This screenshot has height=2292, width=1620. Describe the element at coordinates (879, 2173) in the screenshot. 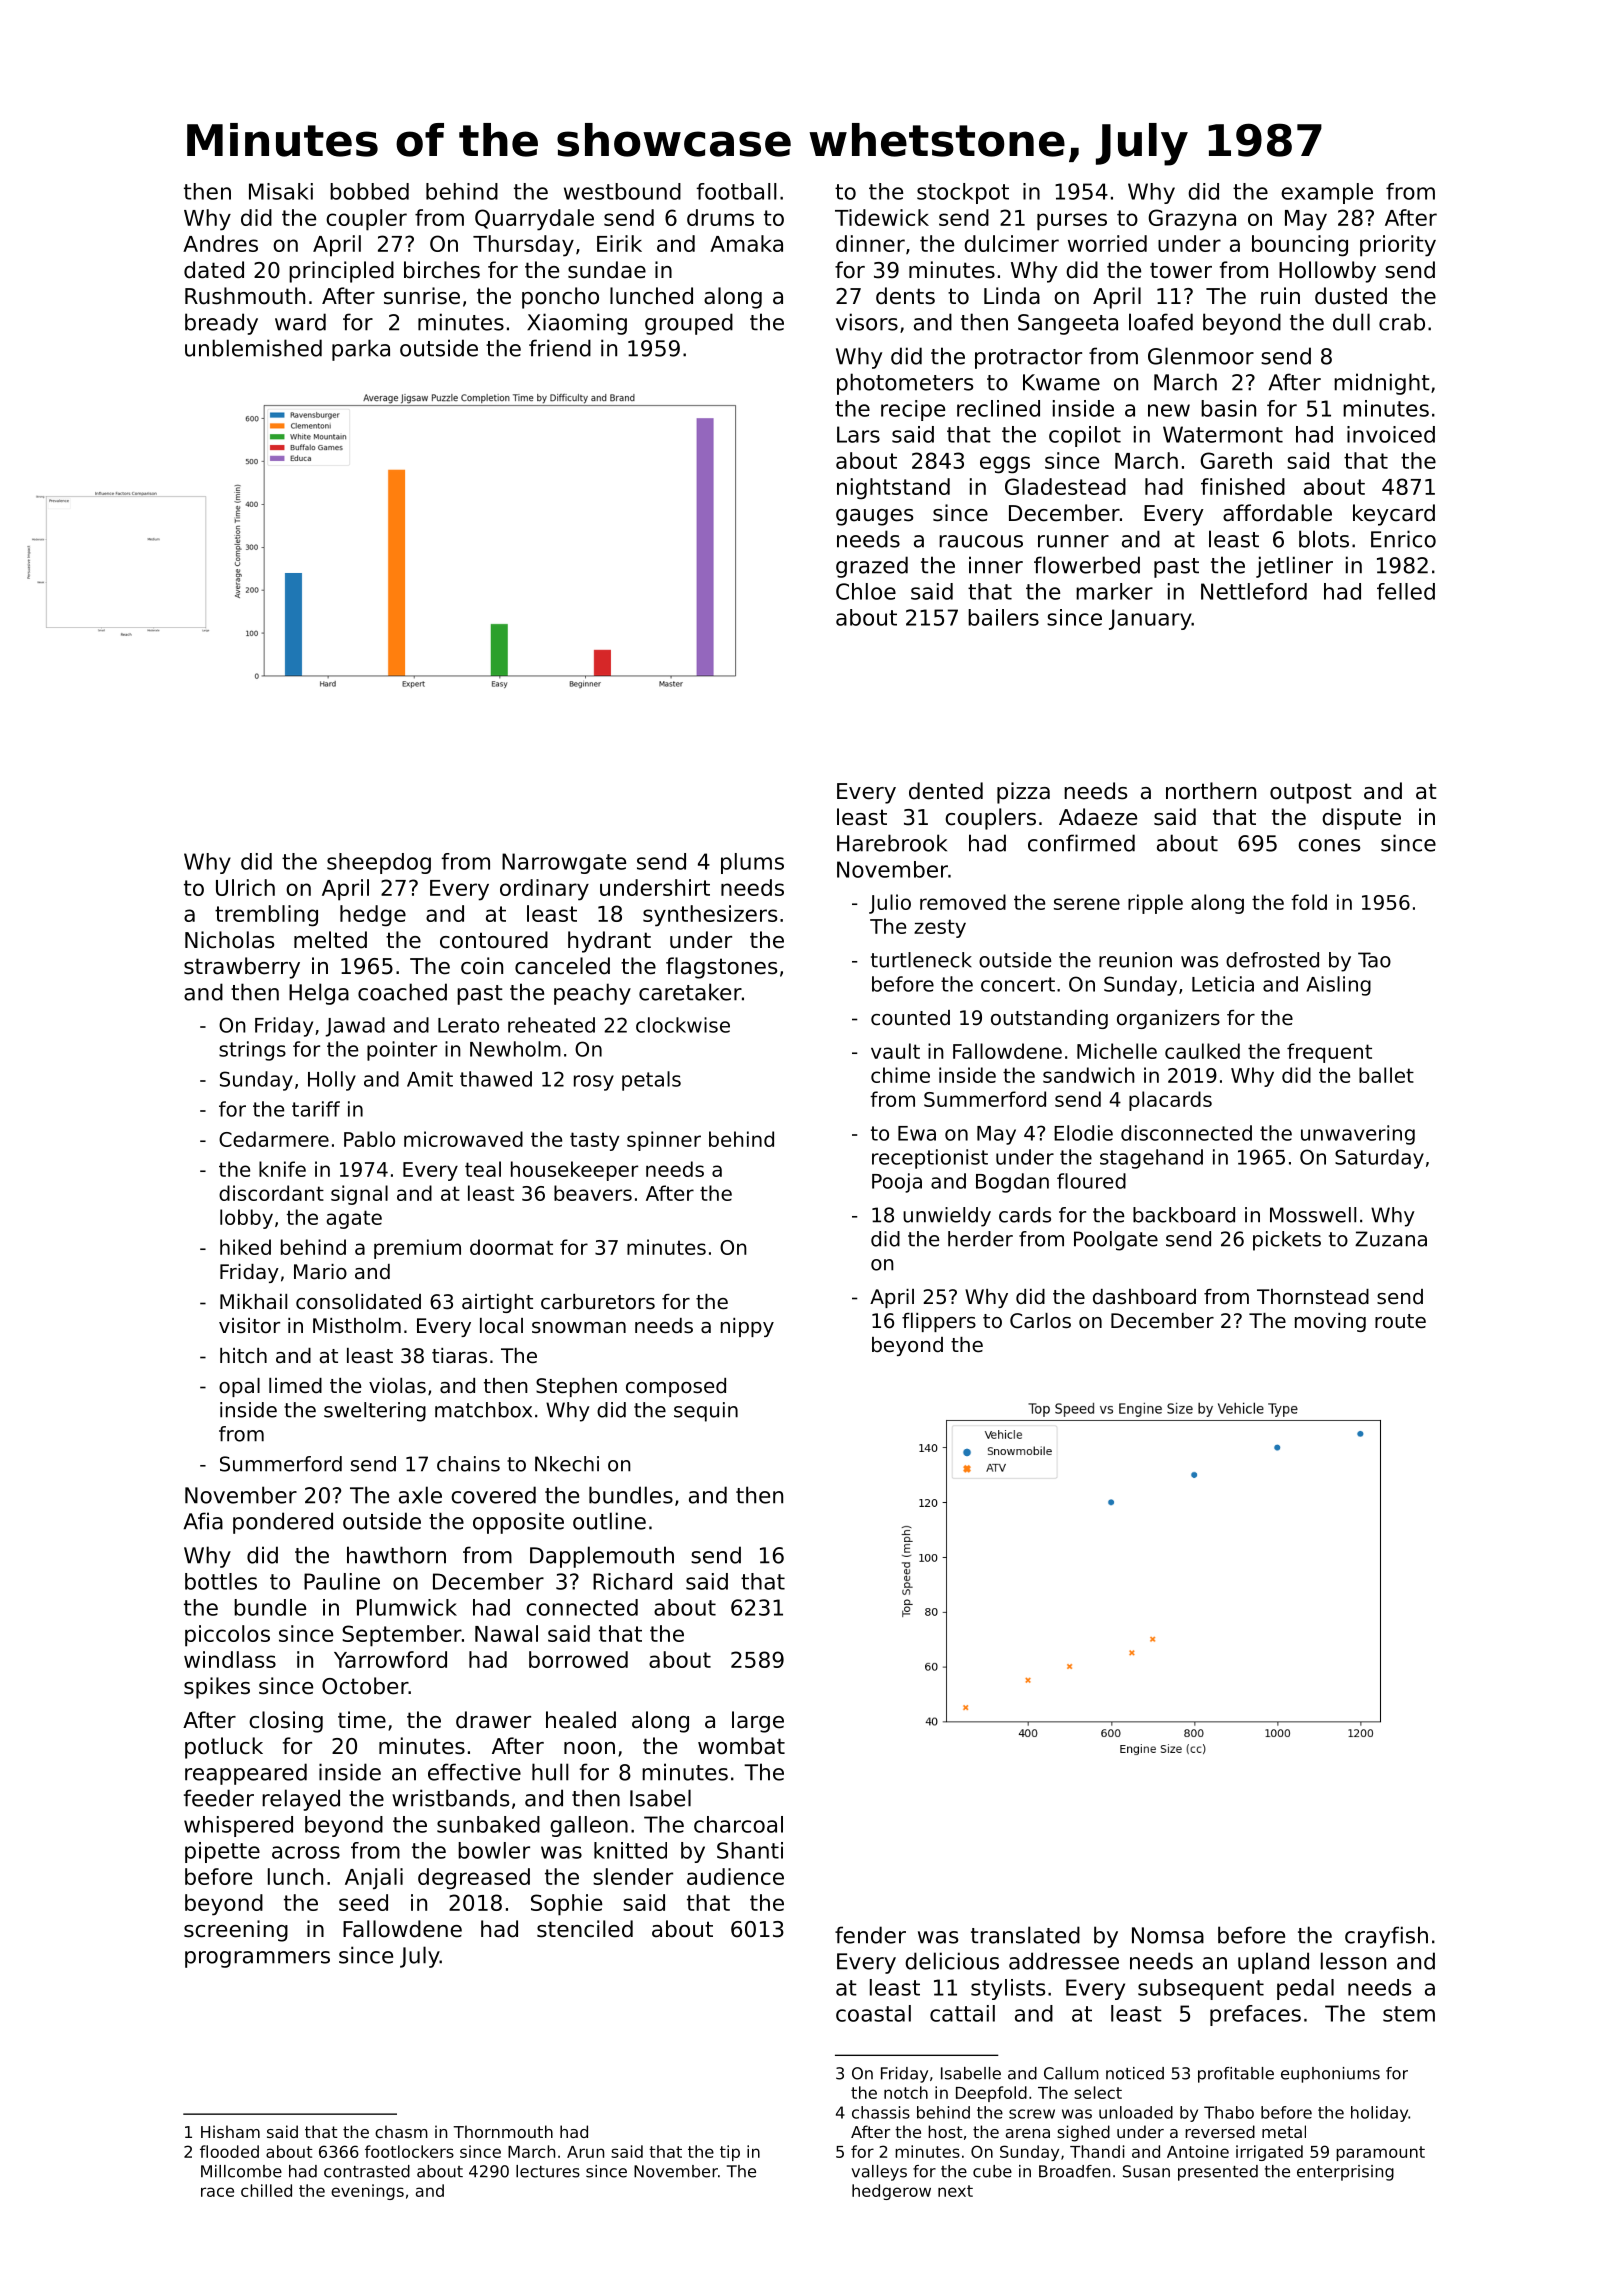

I see `valleys` at that location.
